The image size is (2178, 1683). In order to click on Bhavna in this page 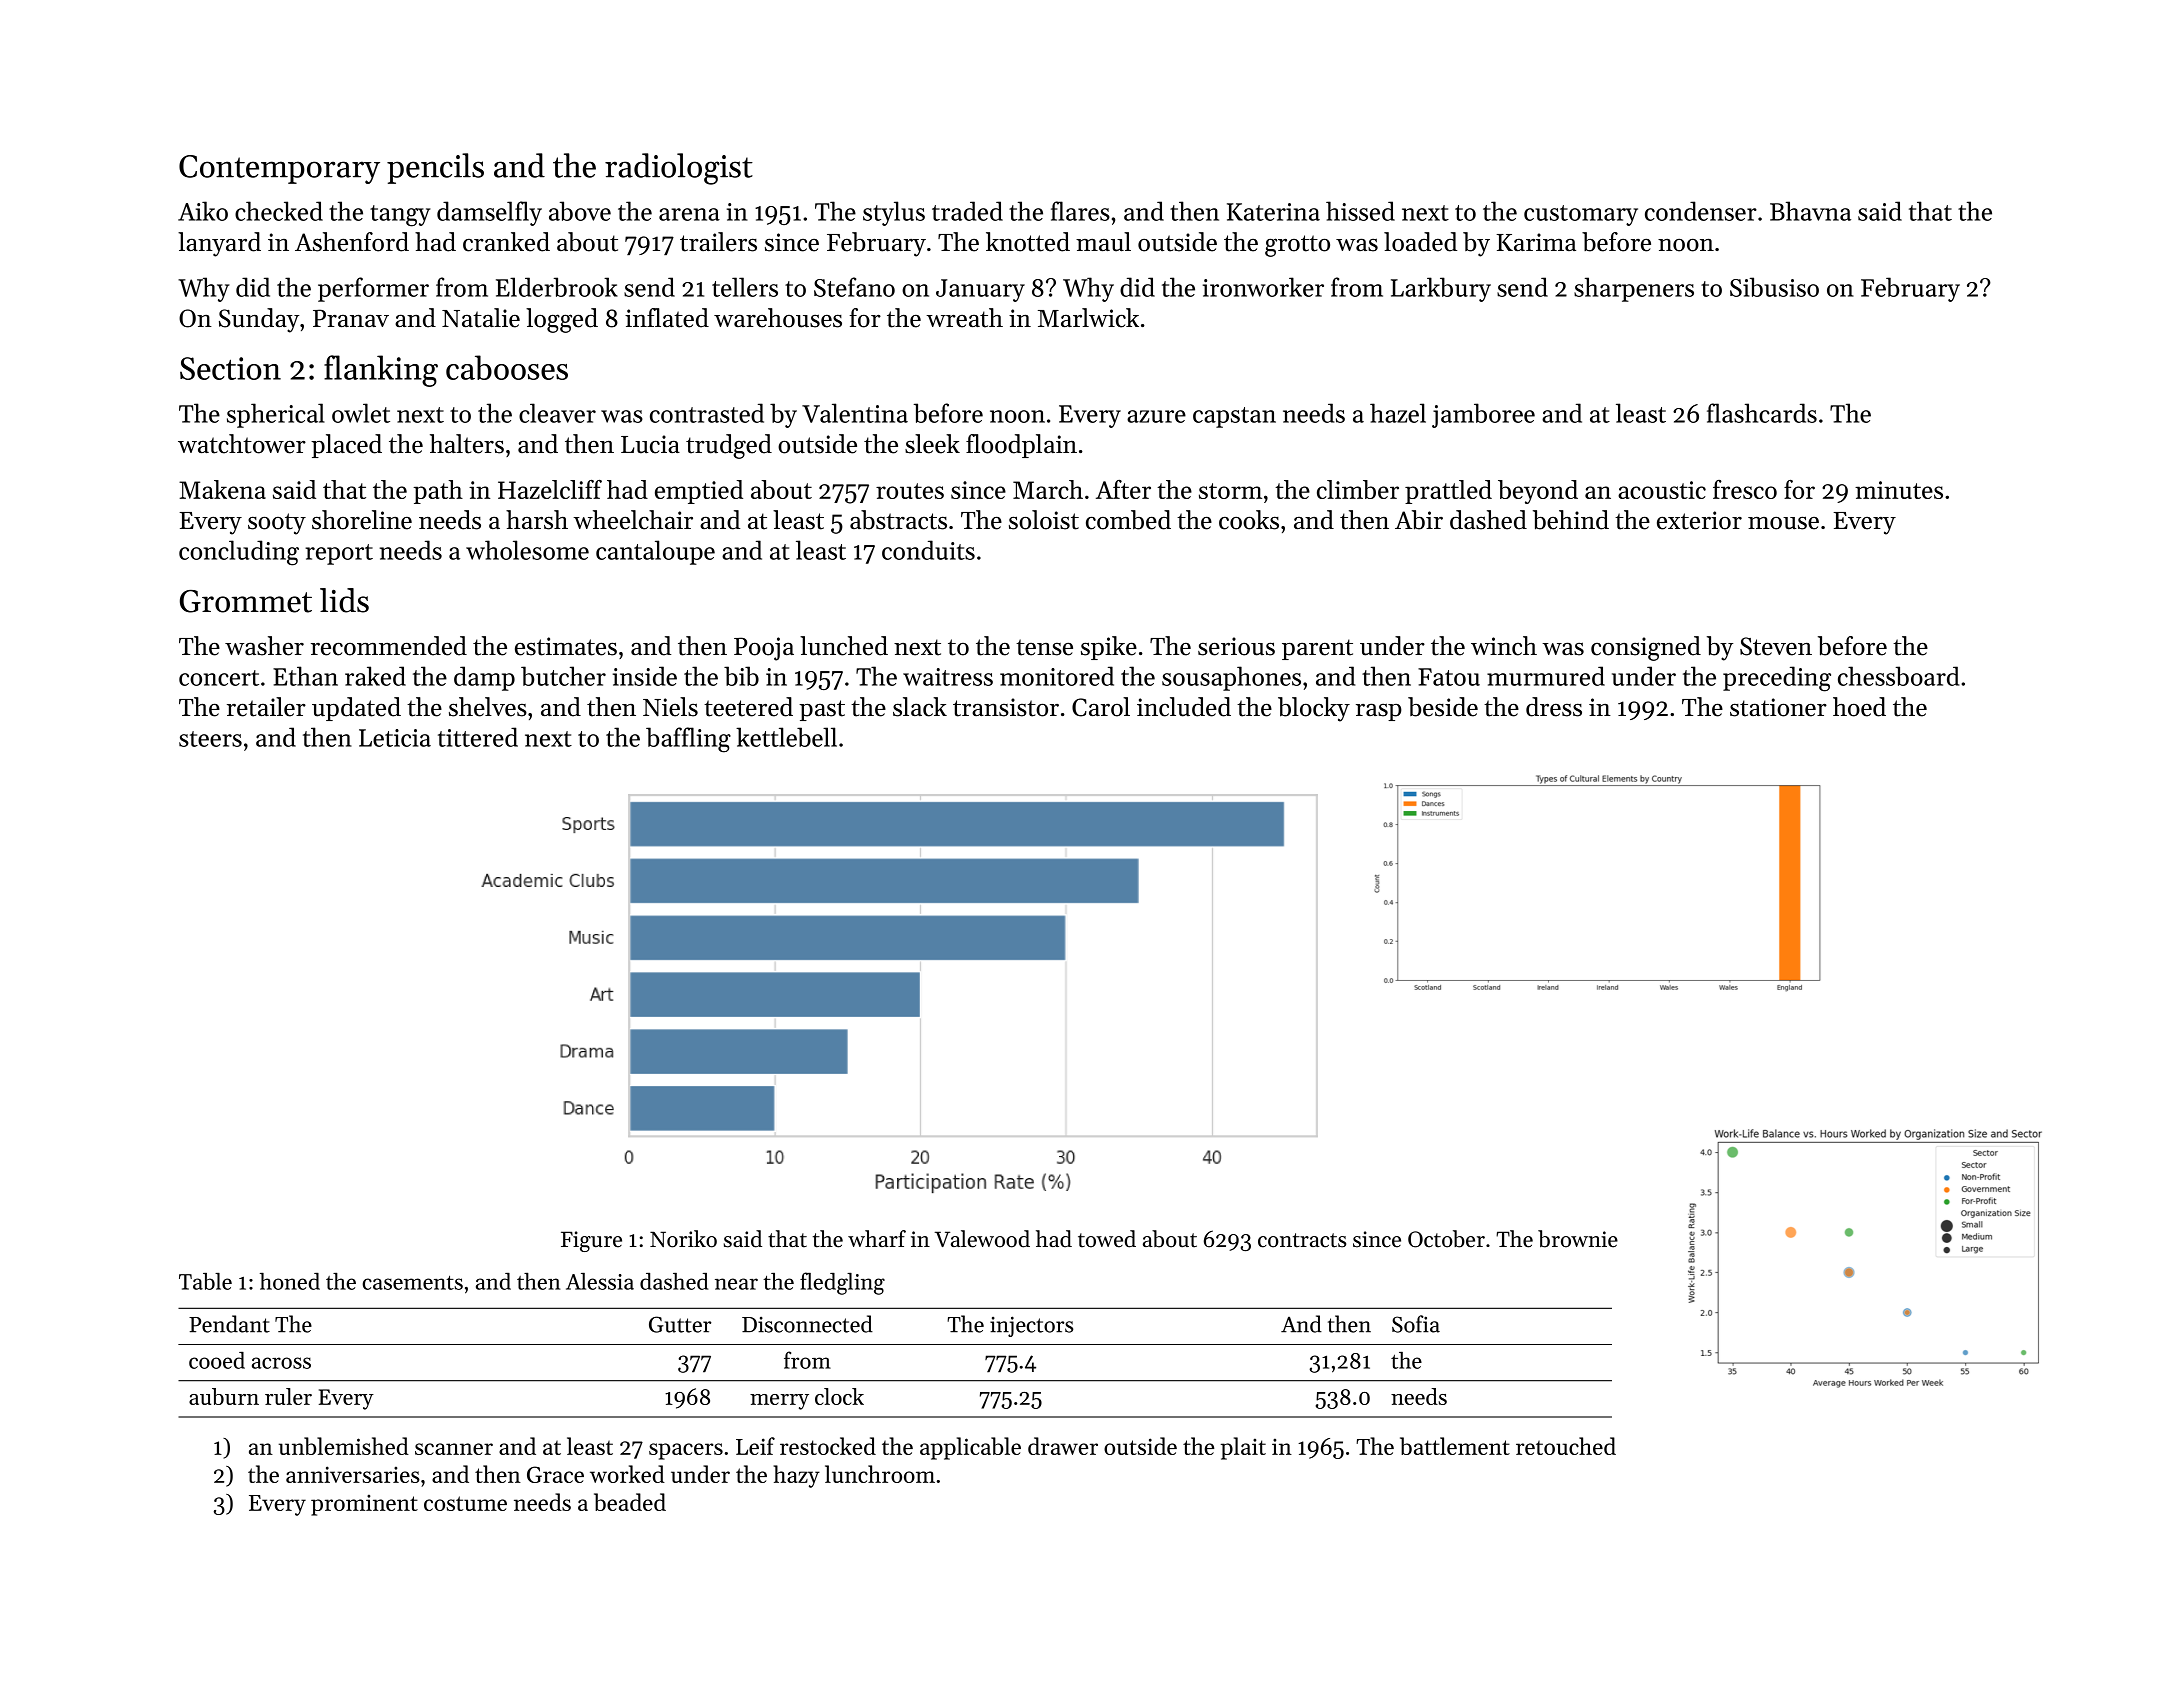, I will do `click(1810, 211)`.
